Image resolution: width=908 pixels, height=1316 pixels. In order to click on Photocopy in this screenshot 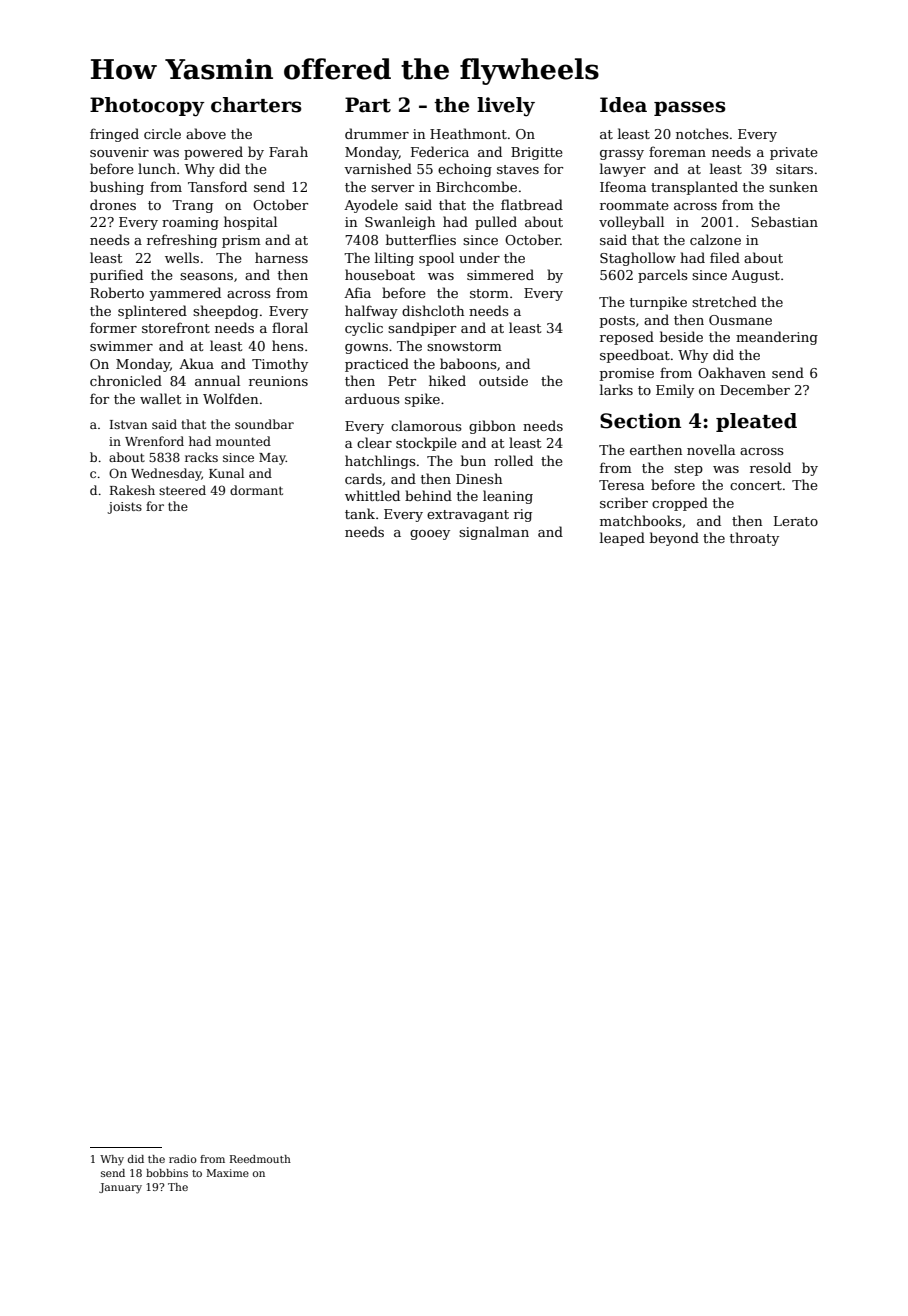, I will do `click(147, 107)`.
